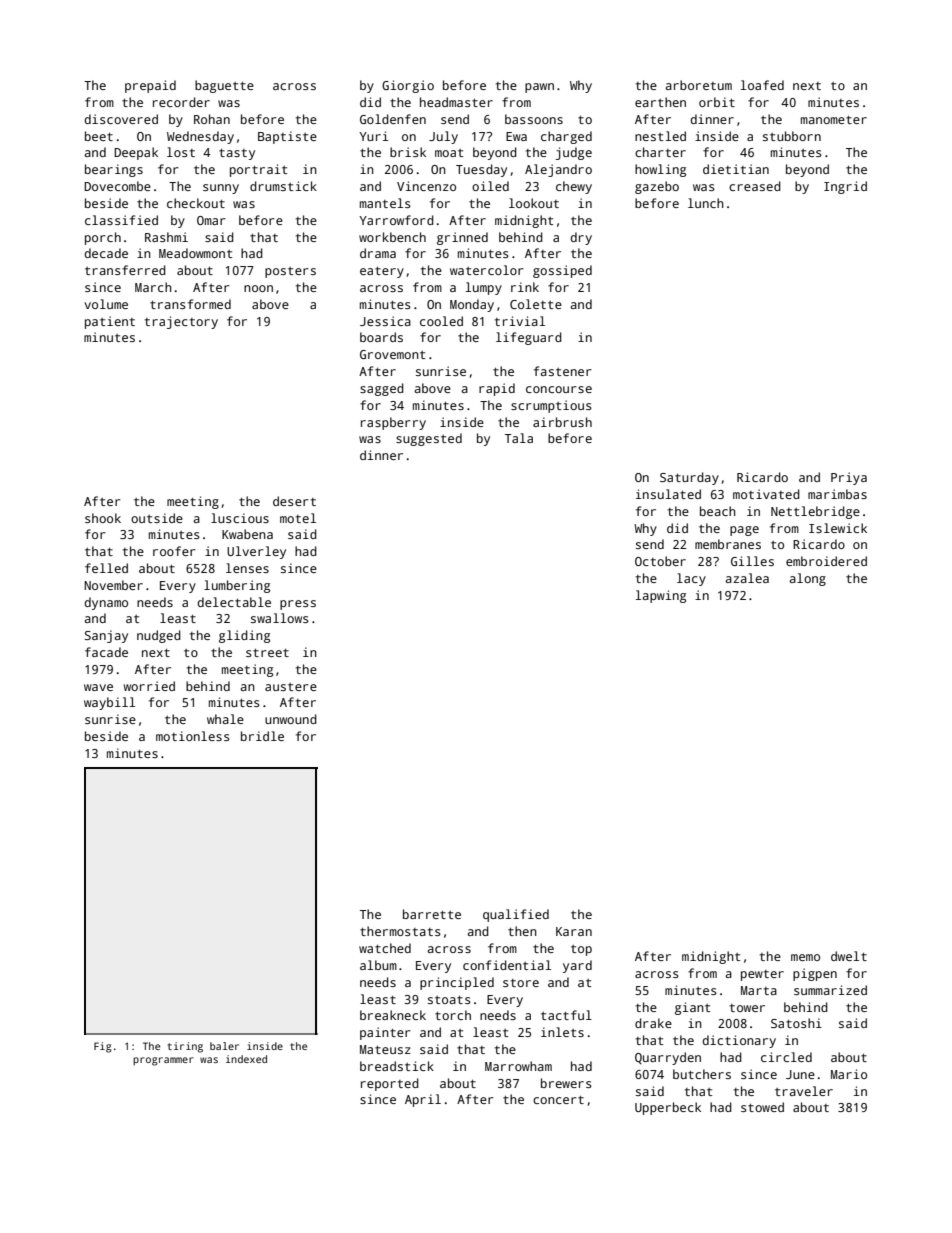 Image resolution: width=952 pixels, height=1233 pixels. What do you see at coordinates (706, 203) in the screenshot?
I see `lunch` at bounding box center [706, 203].
